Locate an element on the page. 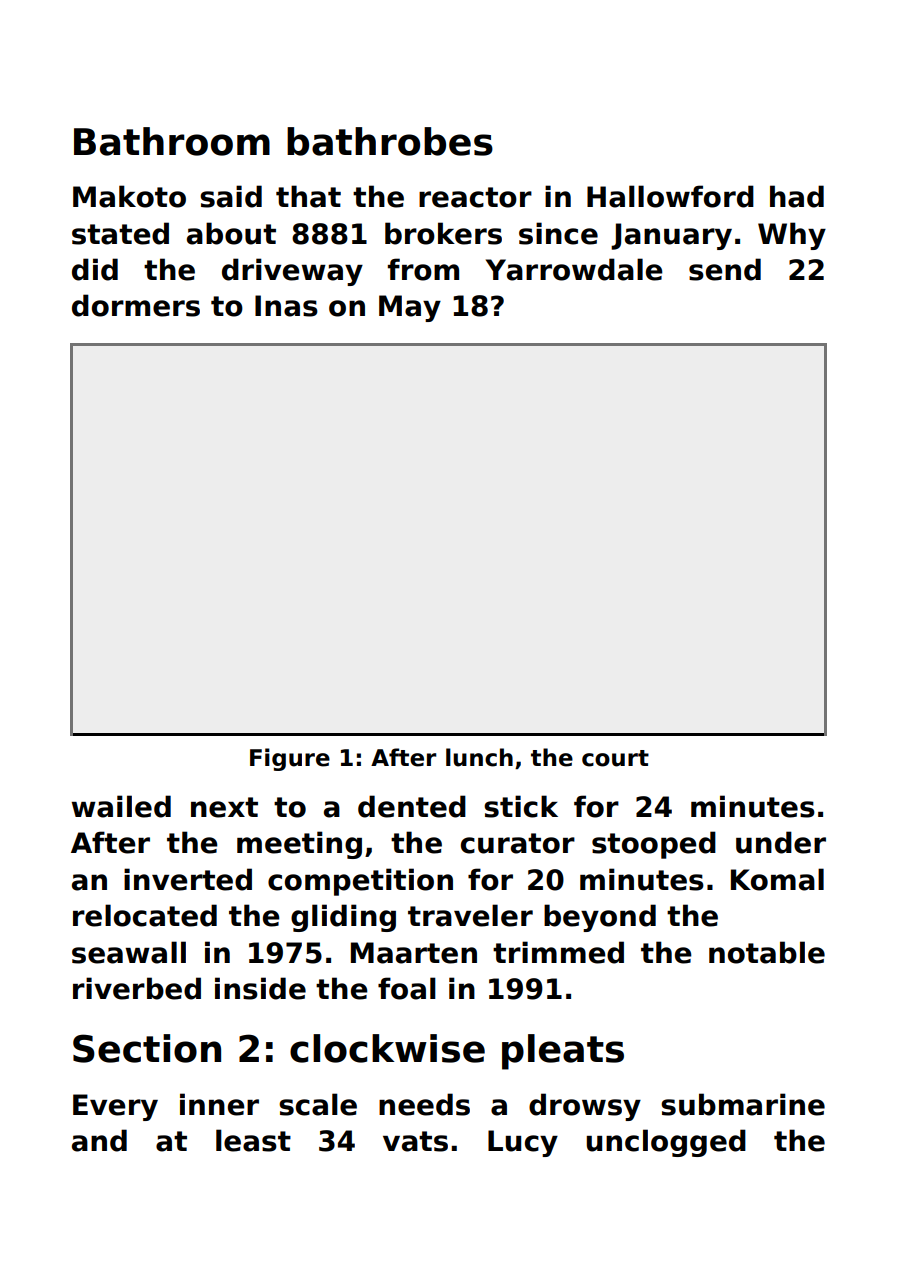 The width and height of the document is (897, 1272). Makoto is located at coordinates (129, 196).
